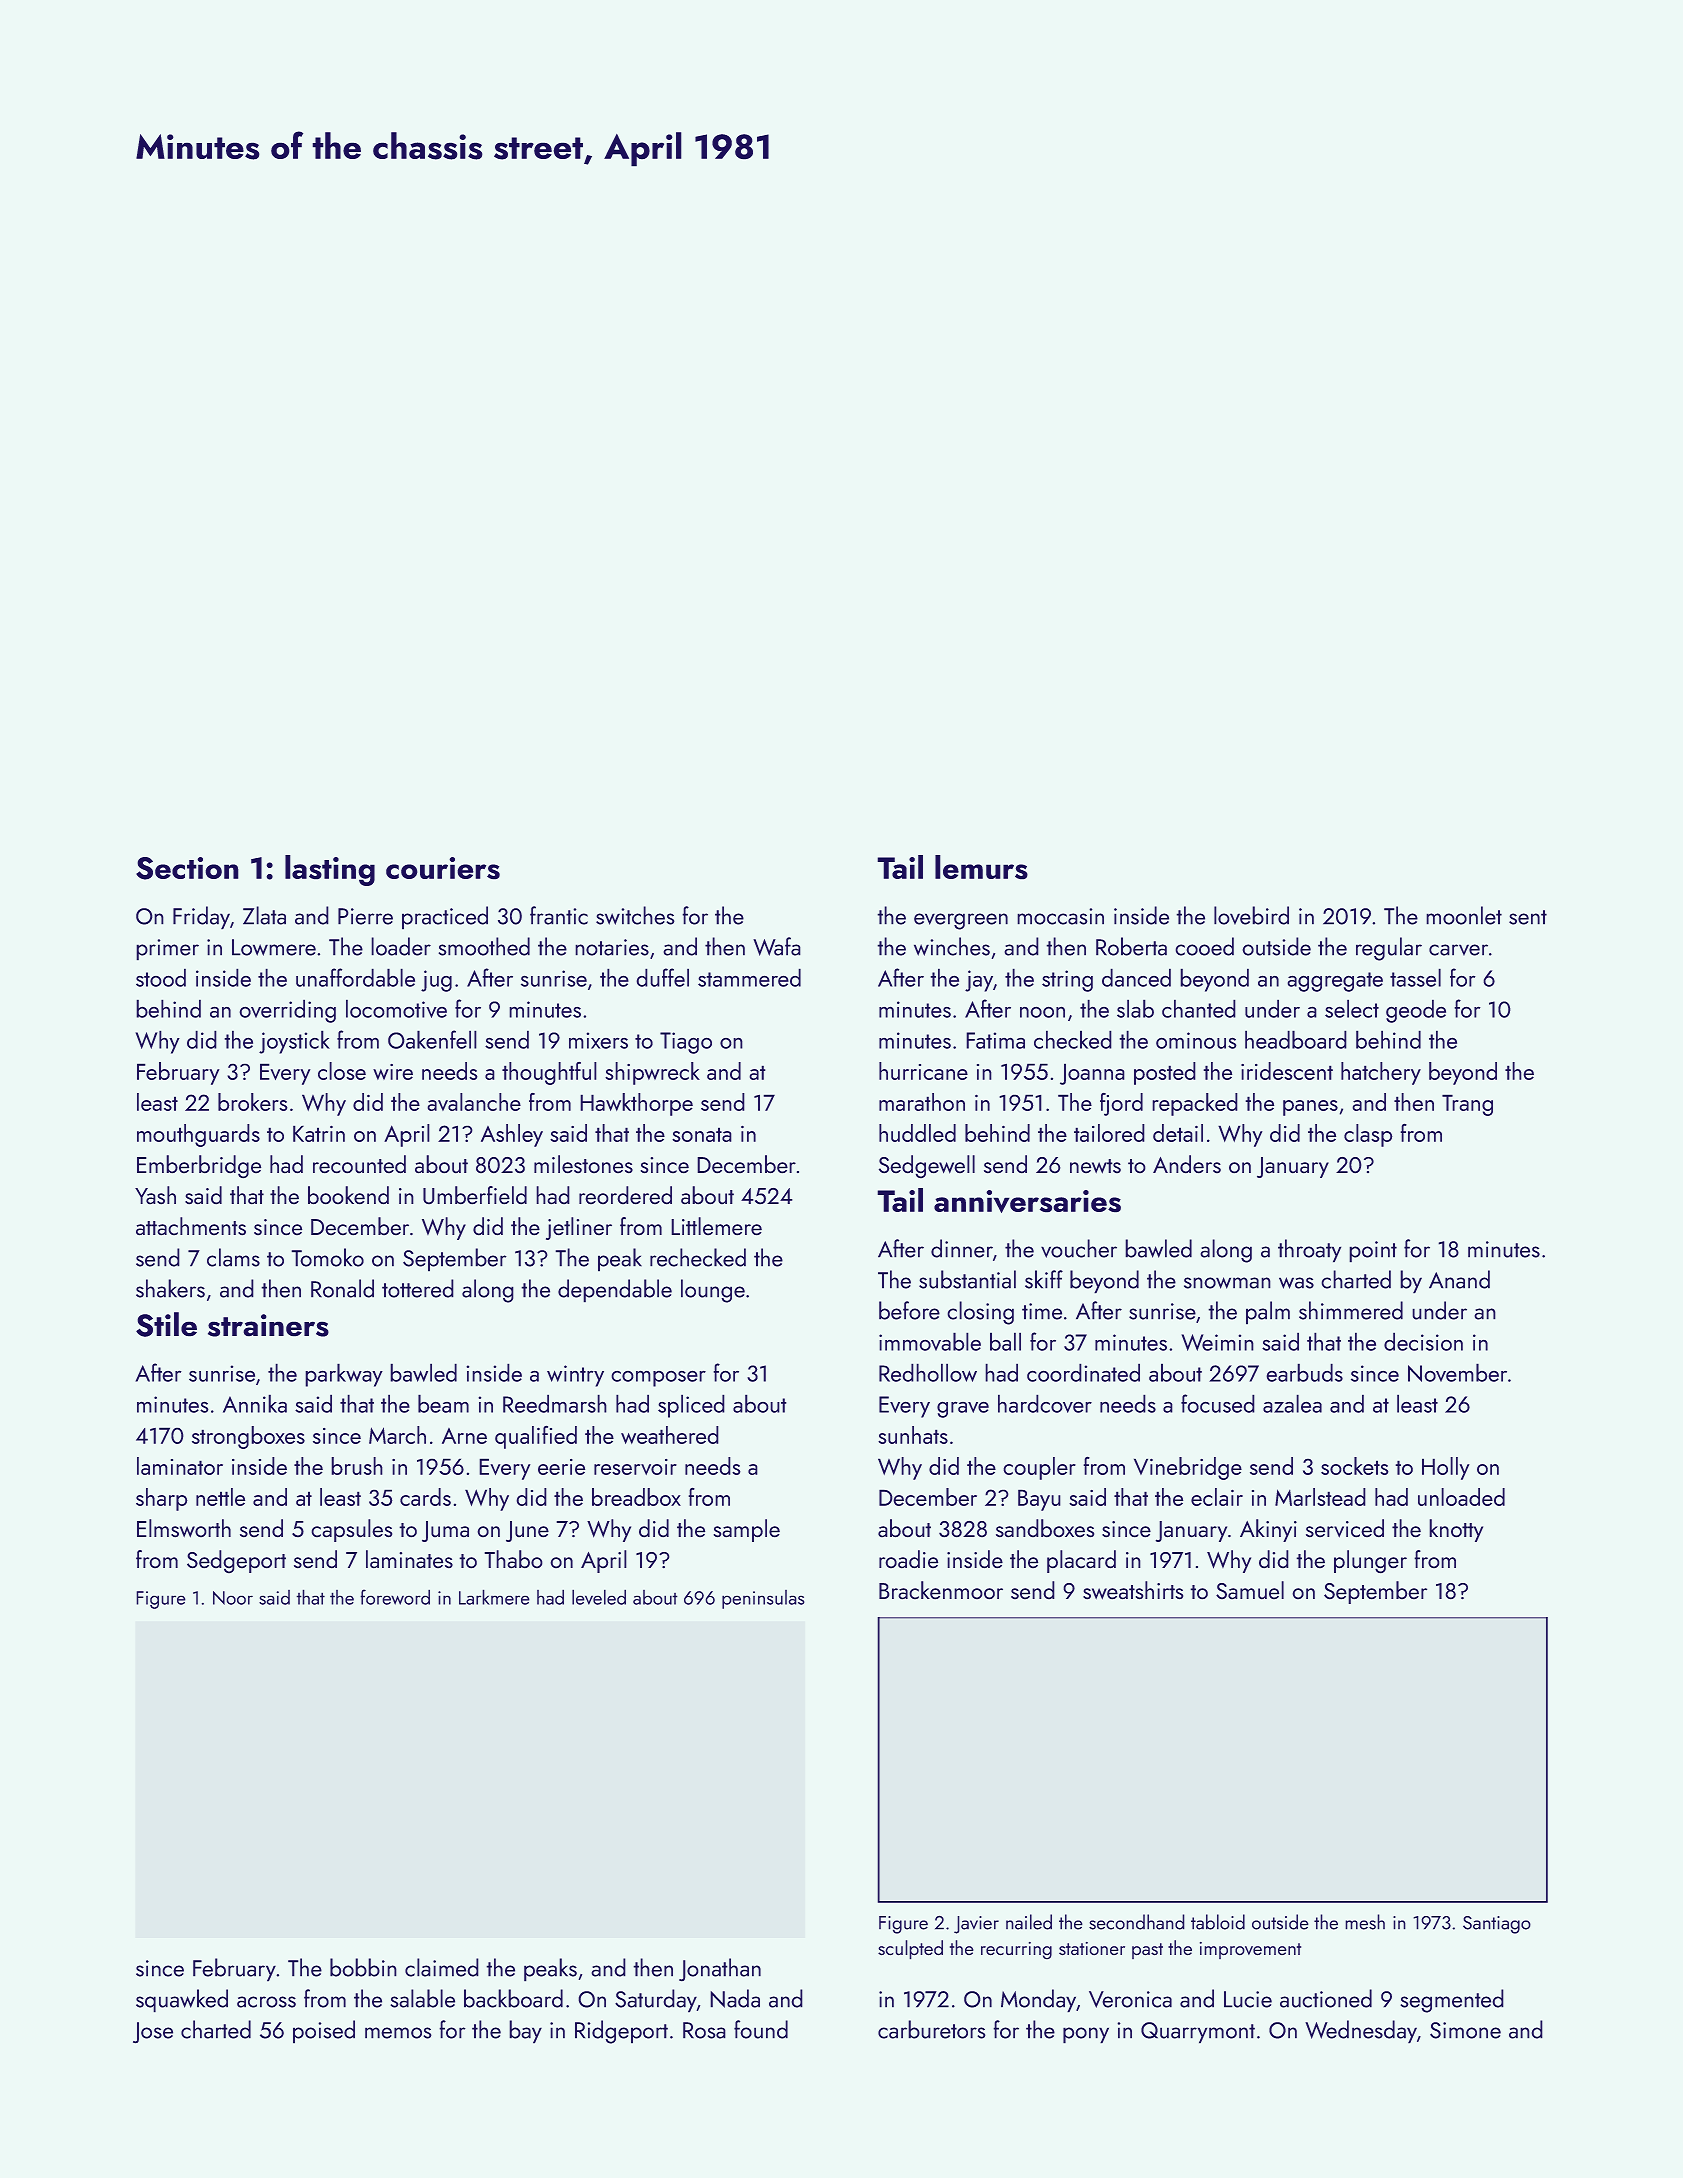 This screenshot has height=2178, width=1683. Describe the element at coordinates (187, 868) in the screenshot. I see `Section` at that location.
